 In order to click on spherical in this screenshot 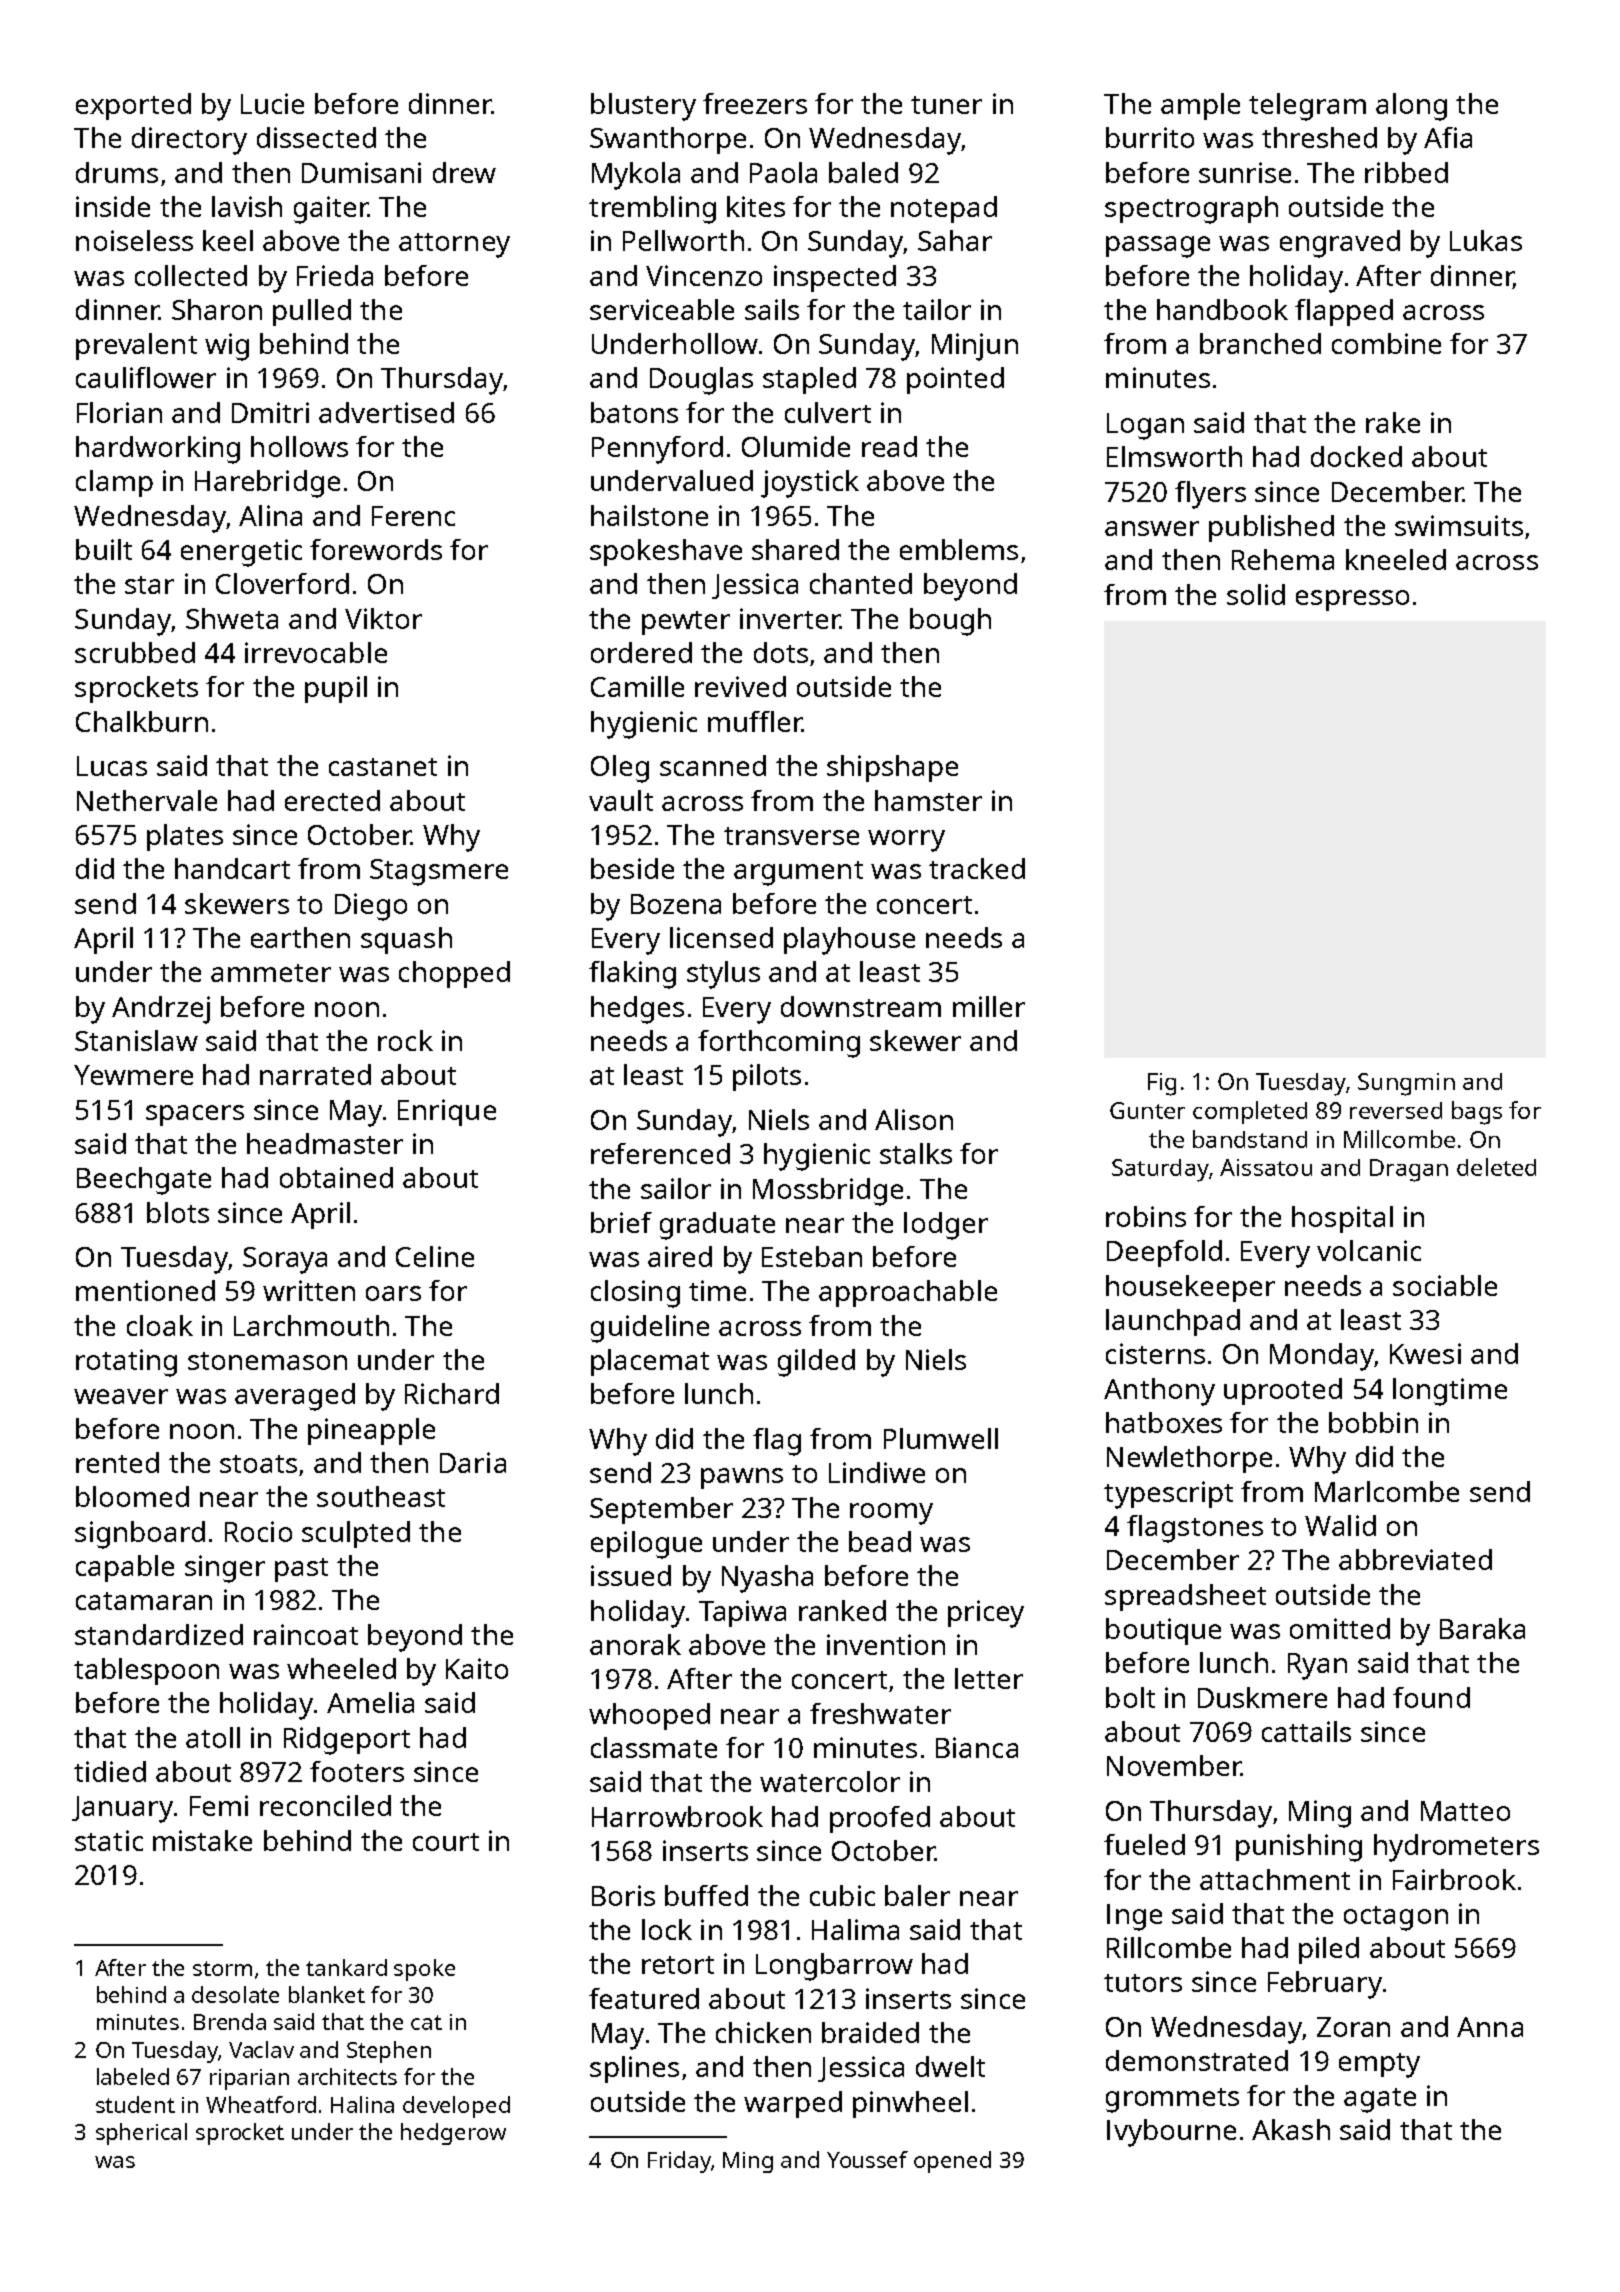, I will do `click(141, 2134)`.
